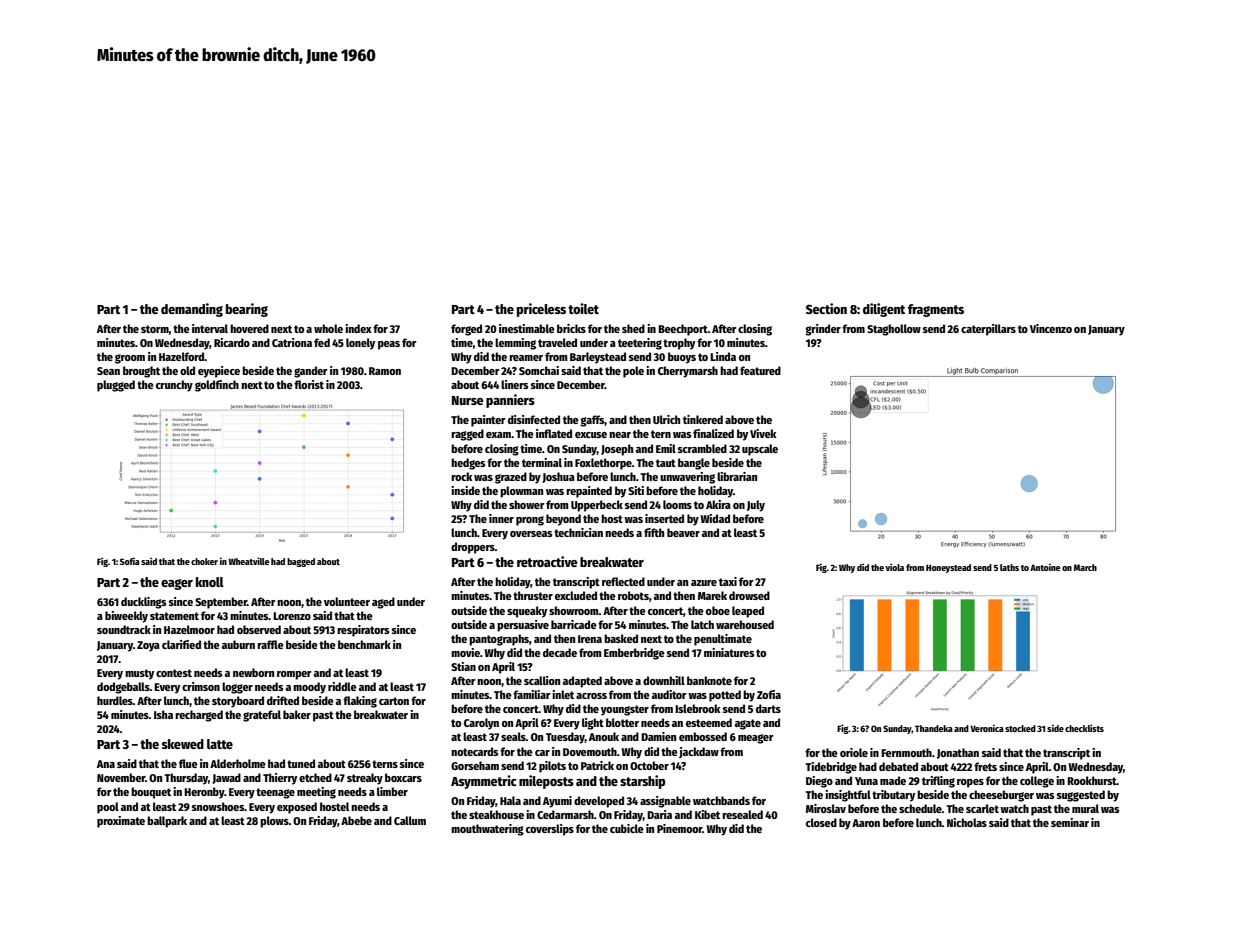  What do you see at coordinates (669, 694) in the page?
I see `auditor` at bounding box center [669, 694].
